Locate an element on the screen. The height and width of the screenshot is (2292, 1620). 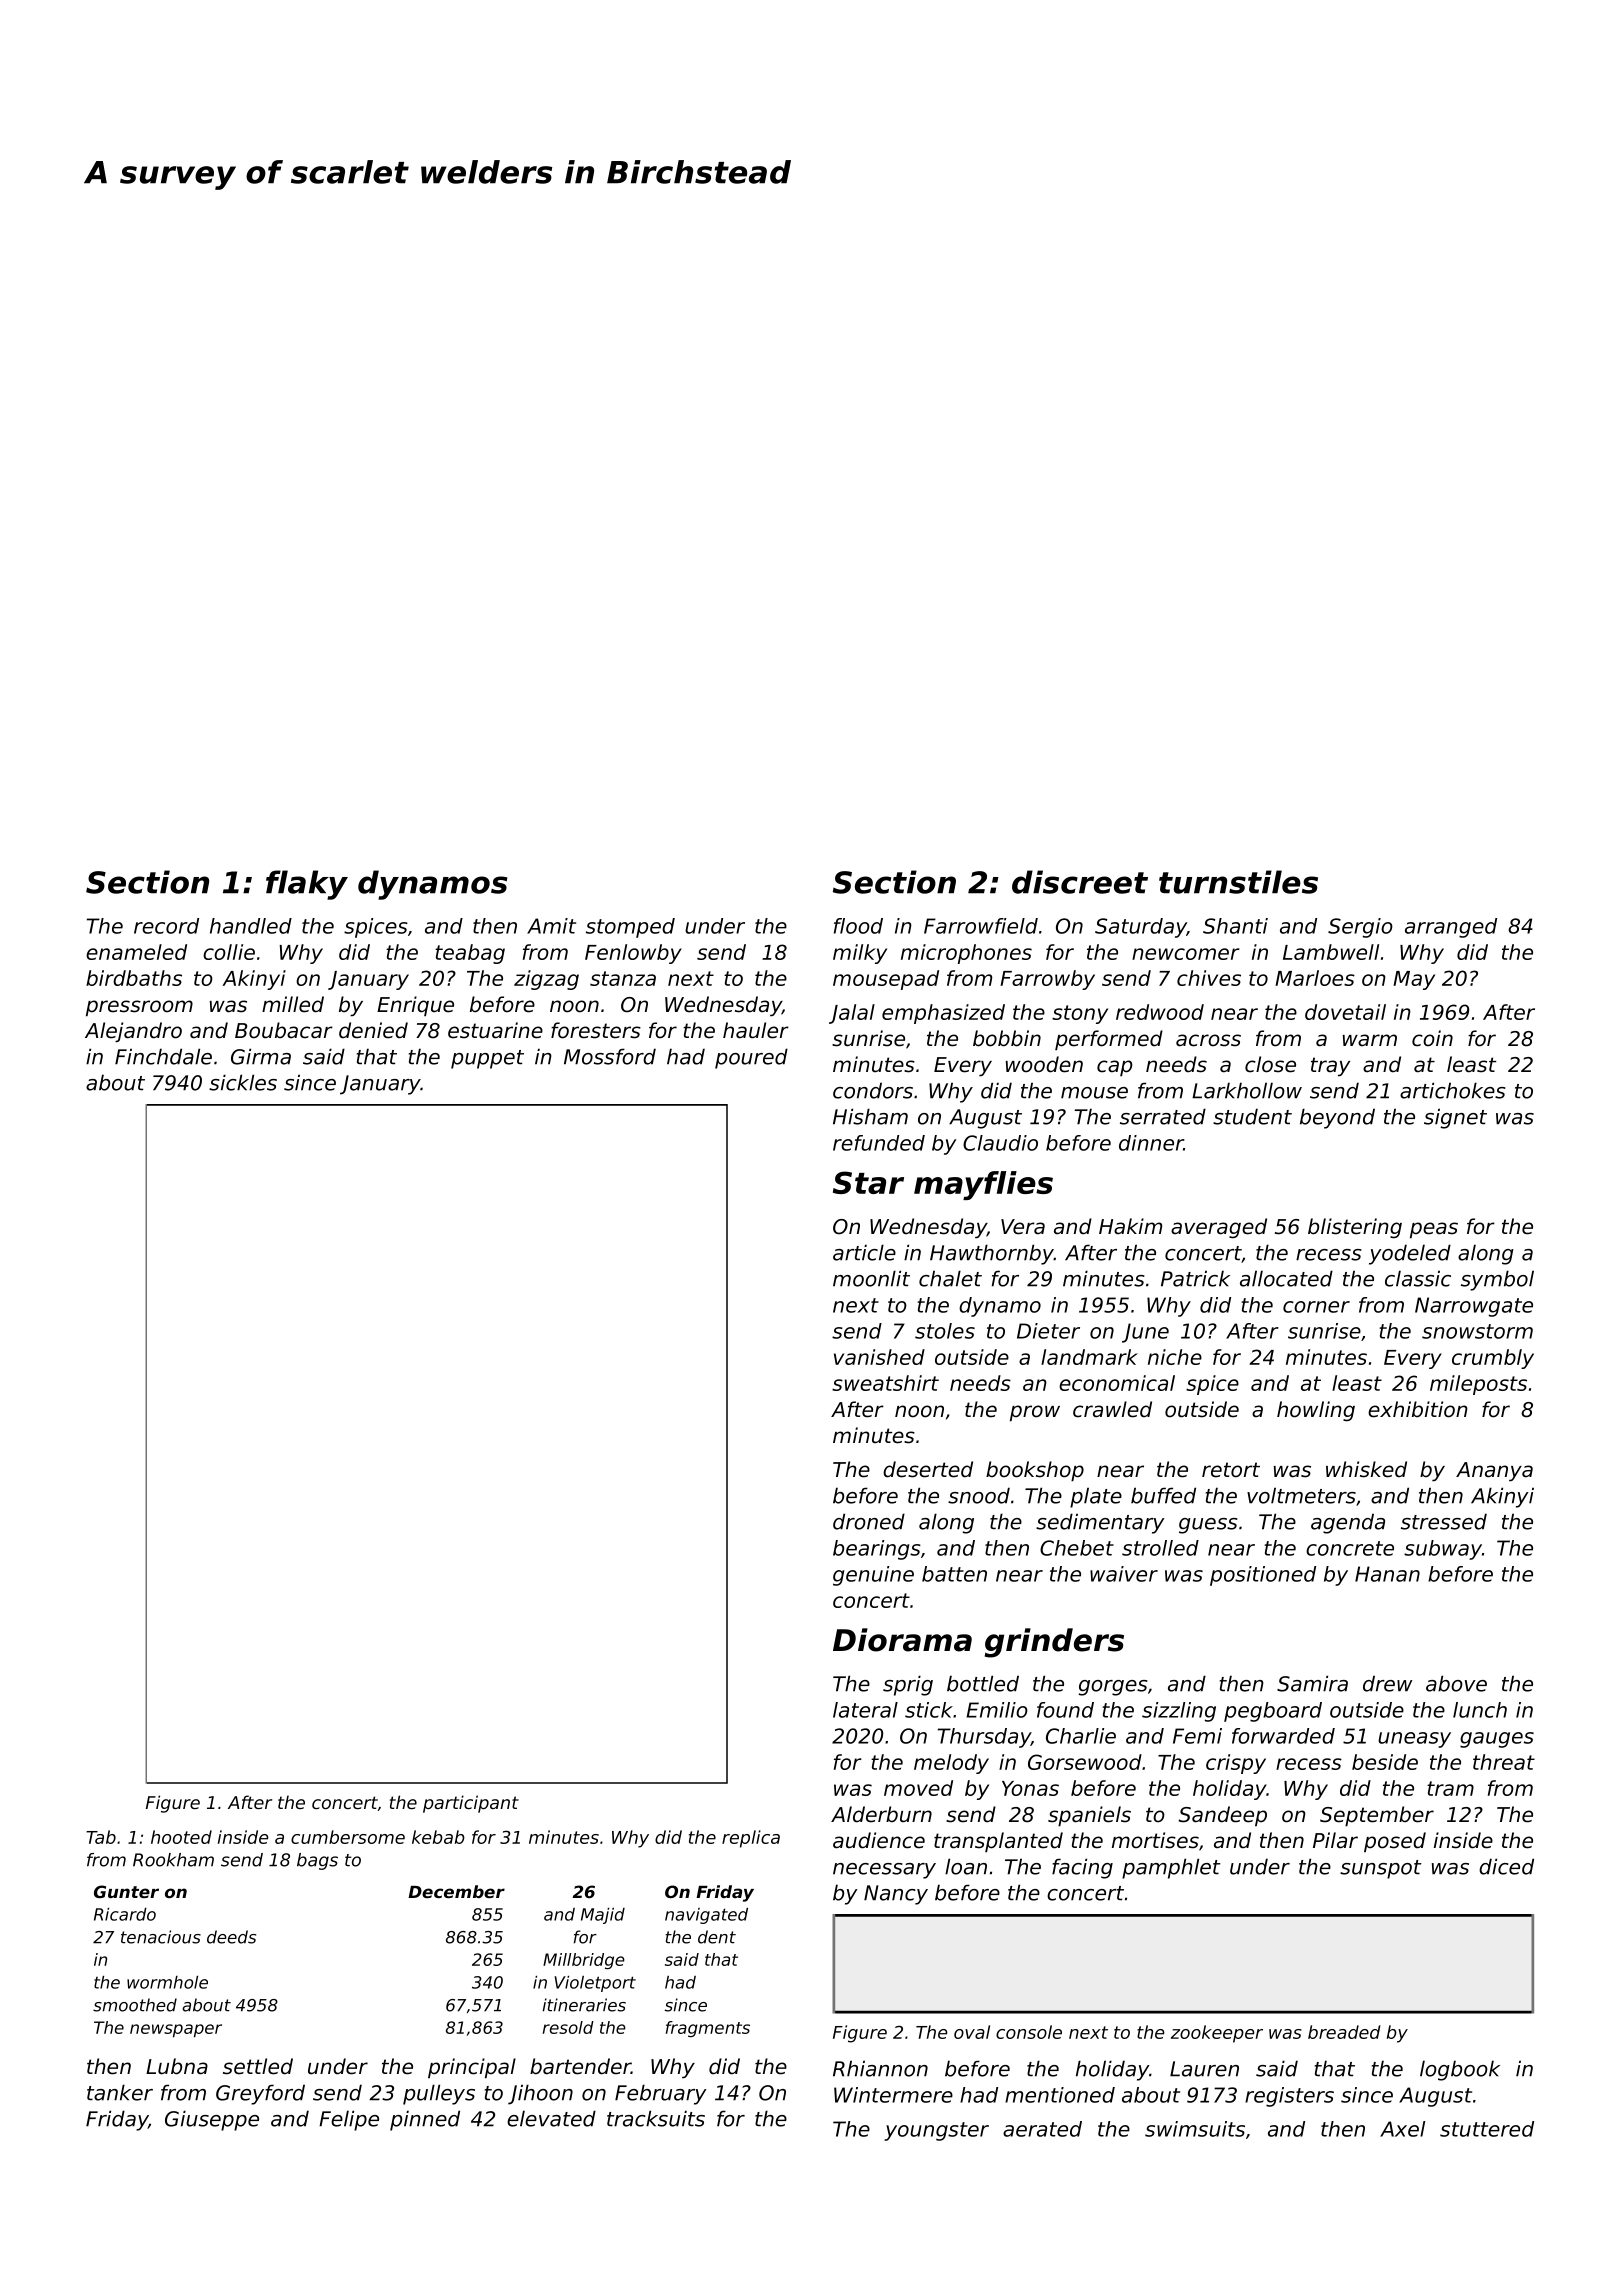
Nancy is located at coordinates (896, 1895).
